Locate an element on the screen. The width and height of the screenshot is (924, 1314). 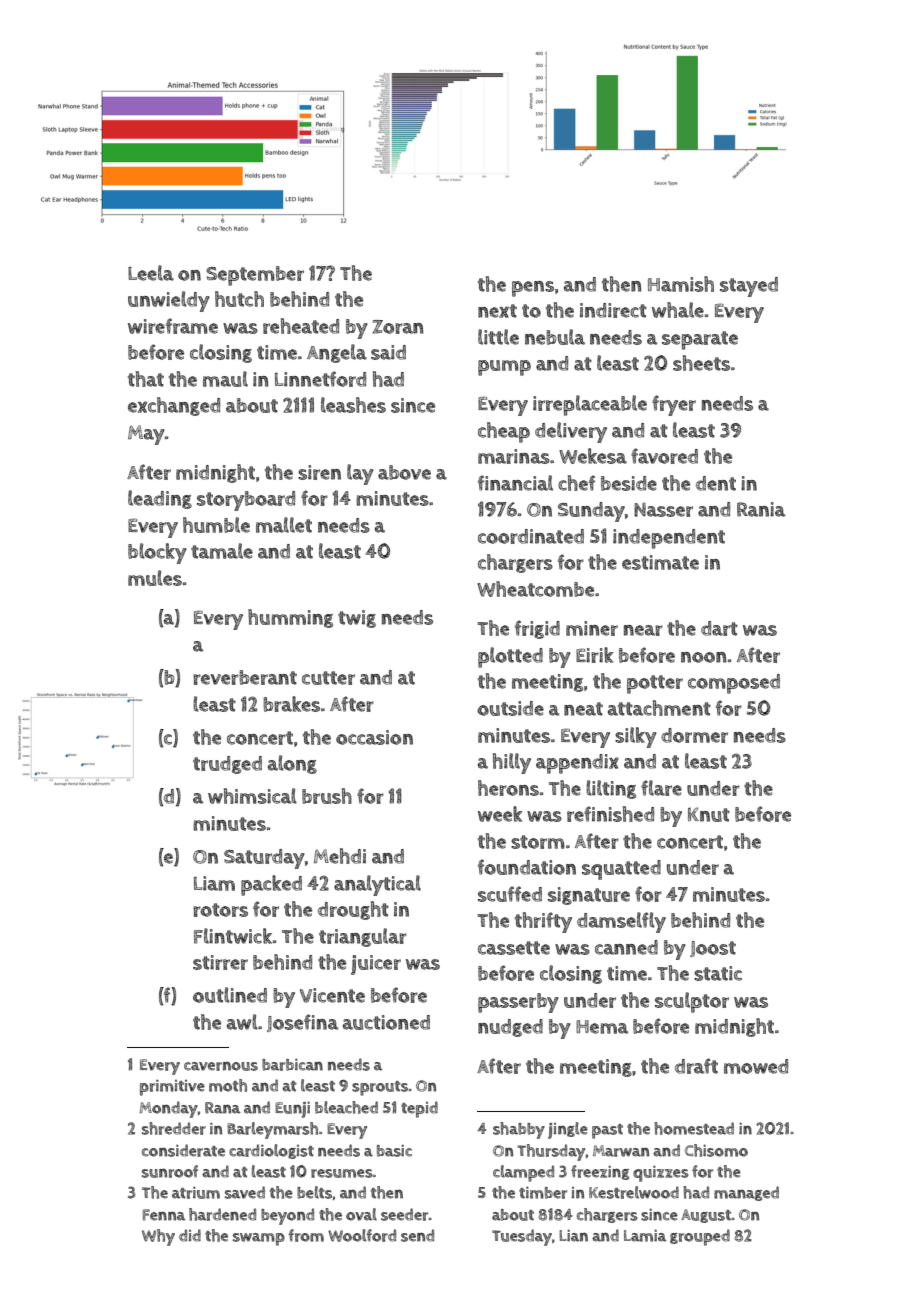
twig is located at coordinates (357, 619).
